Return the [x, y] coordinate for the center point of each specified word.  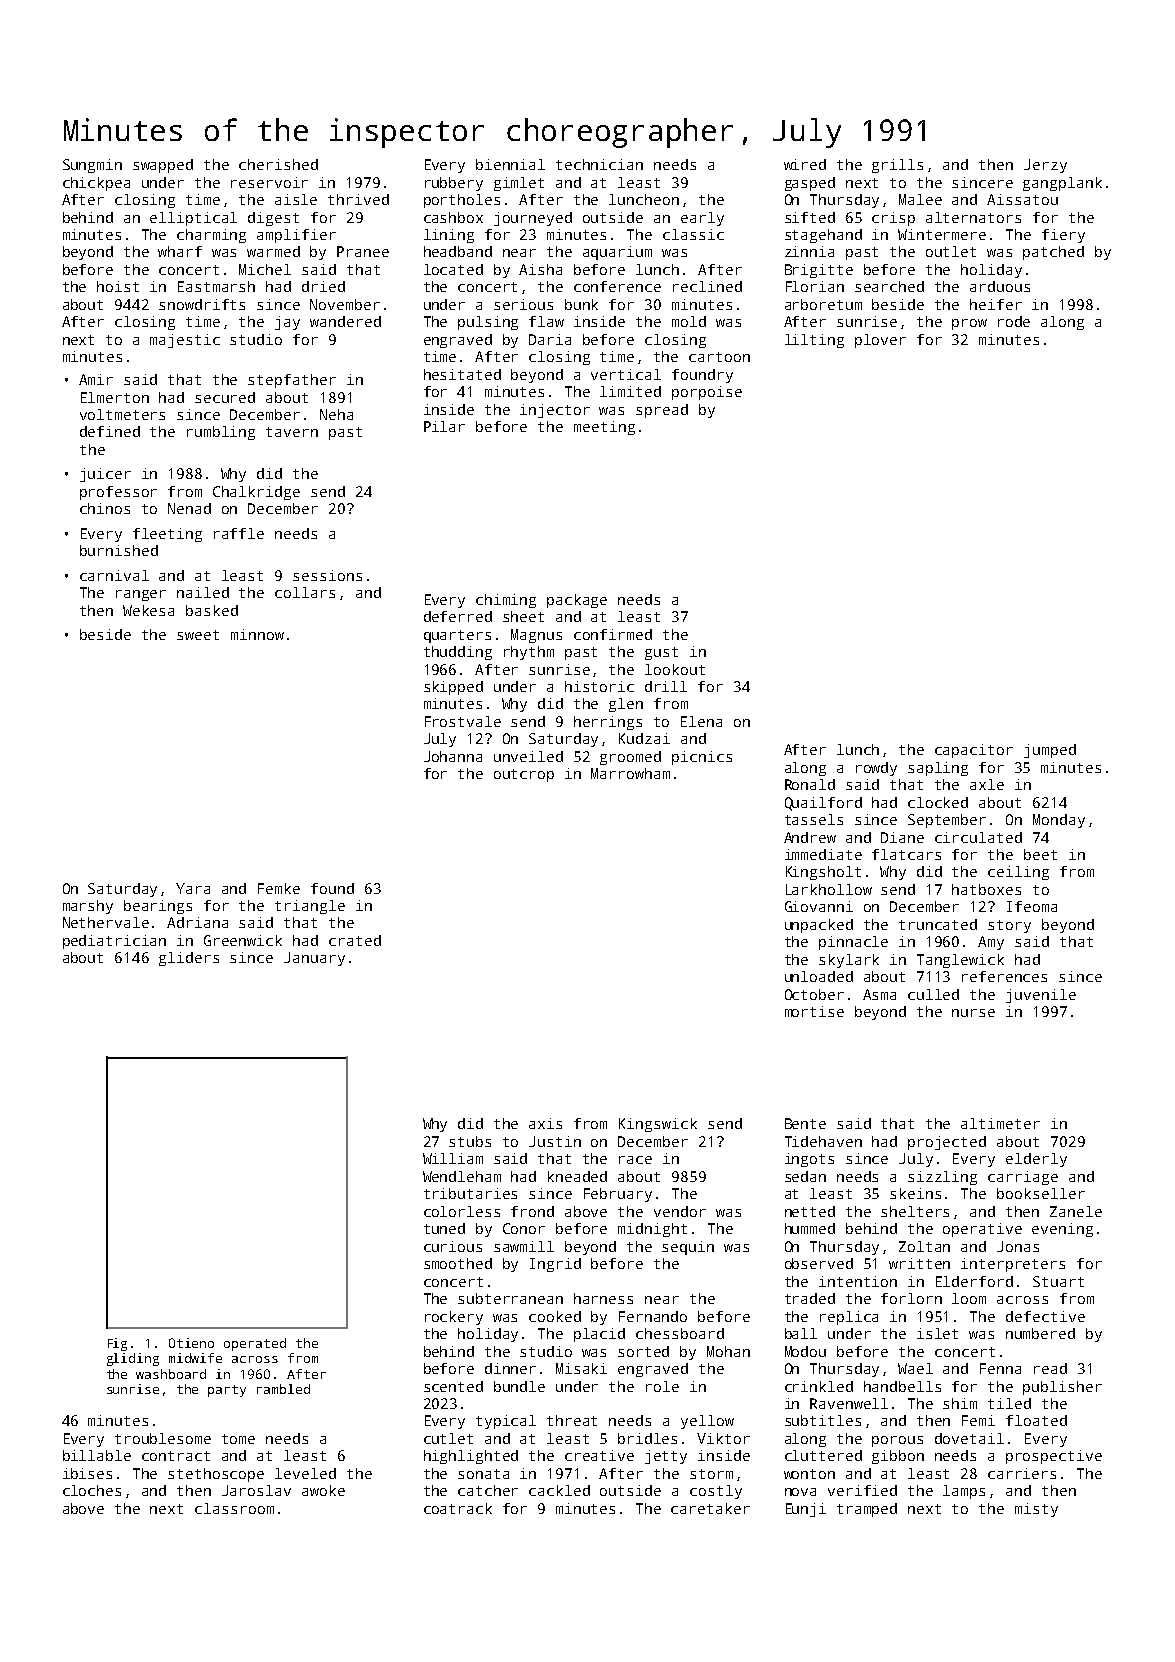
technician [599, 164]
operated [255, 1344]
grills [897, 166]
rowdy [876, 769]
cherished [278, 164]
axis [545, 1123]
